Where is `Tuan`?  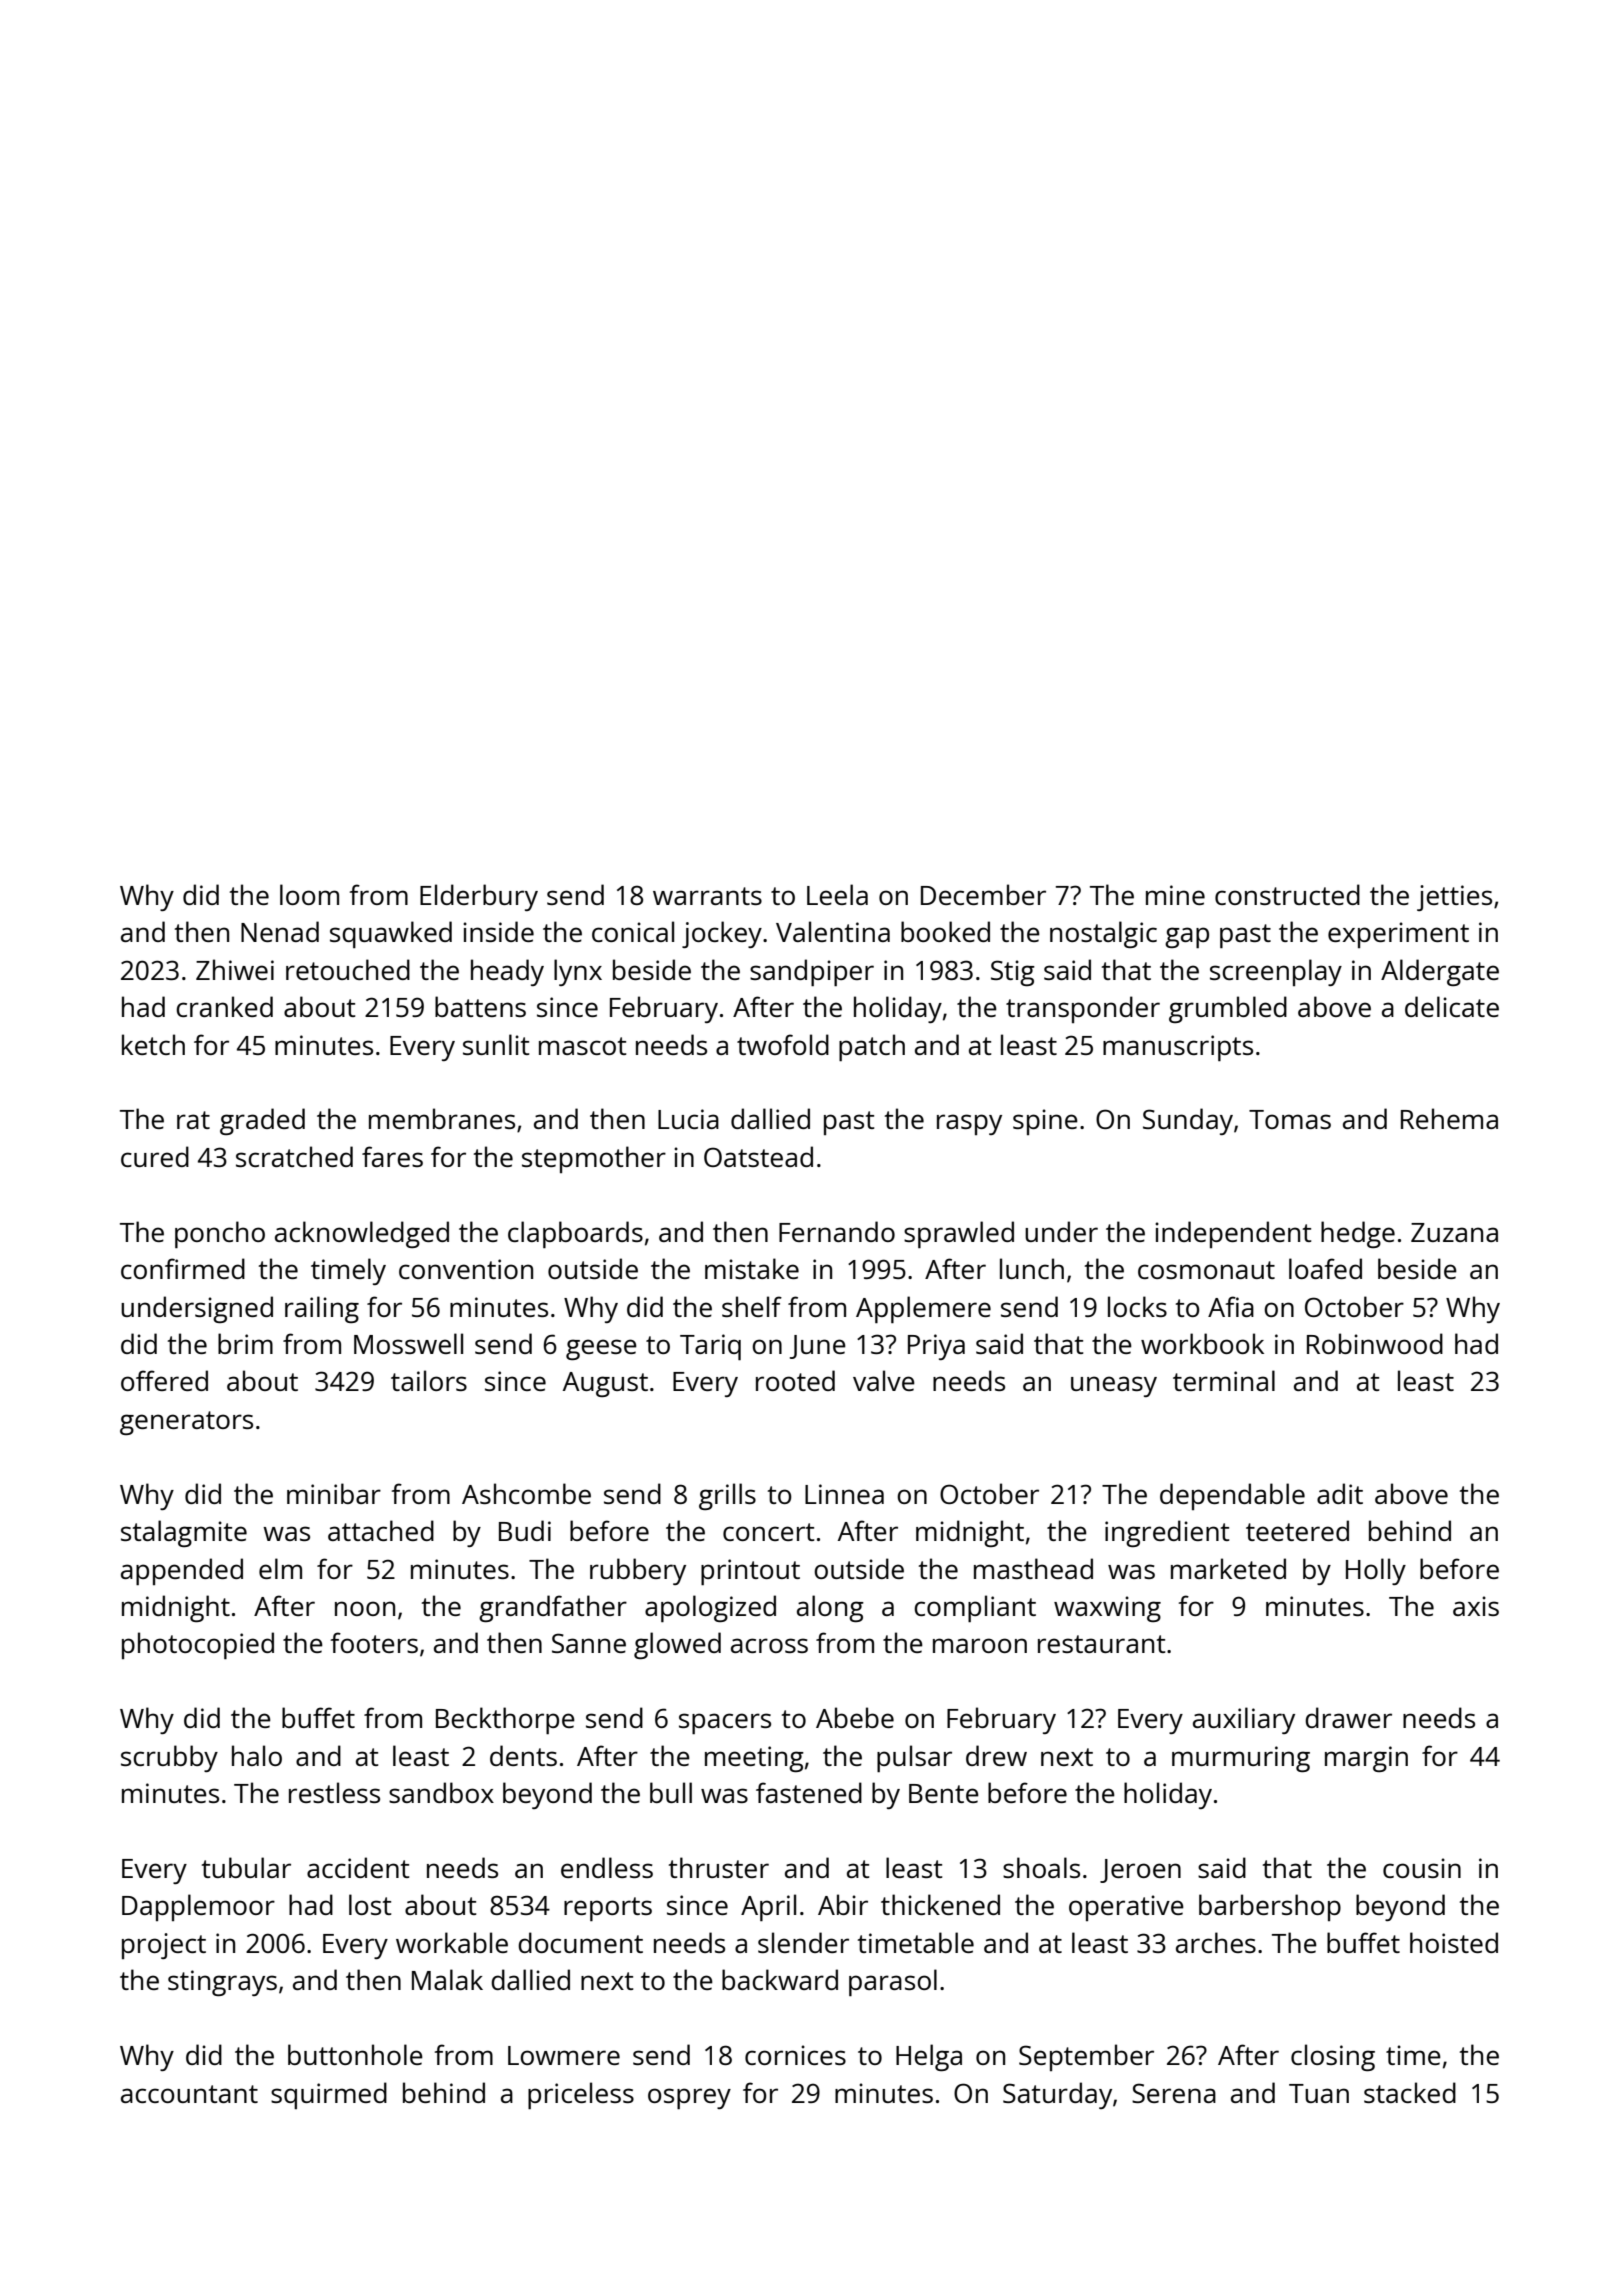
Tuan is located at coordinates (1319, 2093).
